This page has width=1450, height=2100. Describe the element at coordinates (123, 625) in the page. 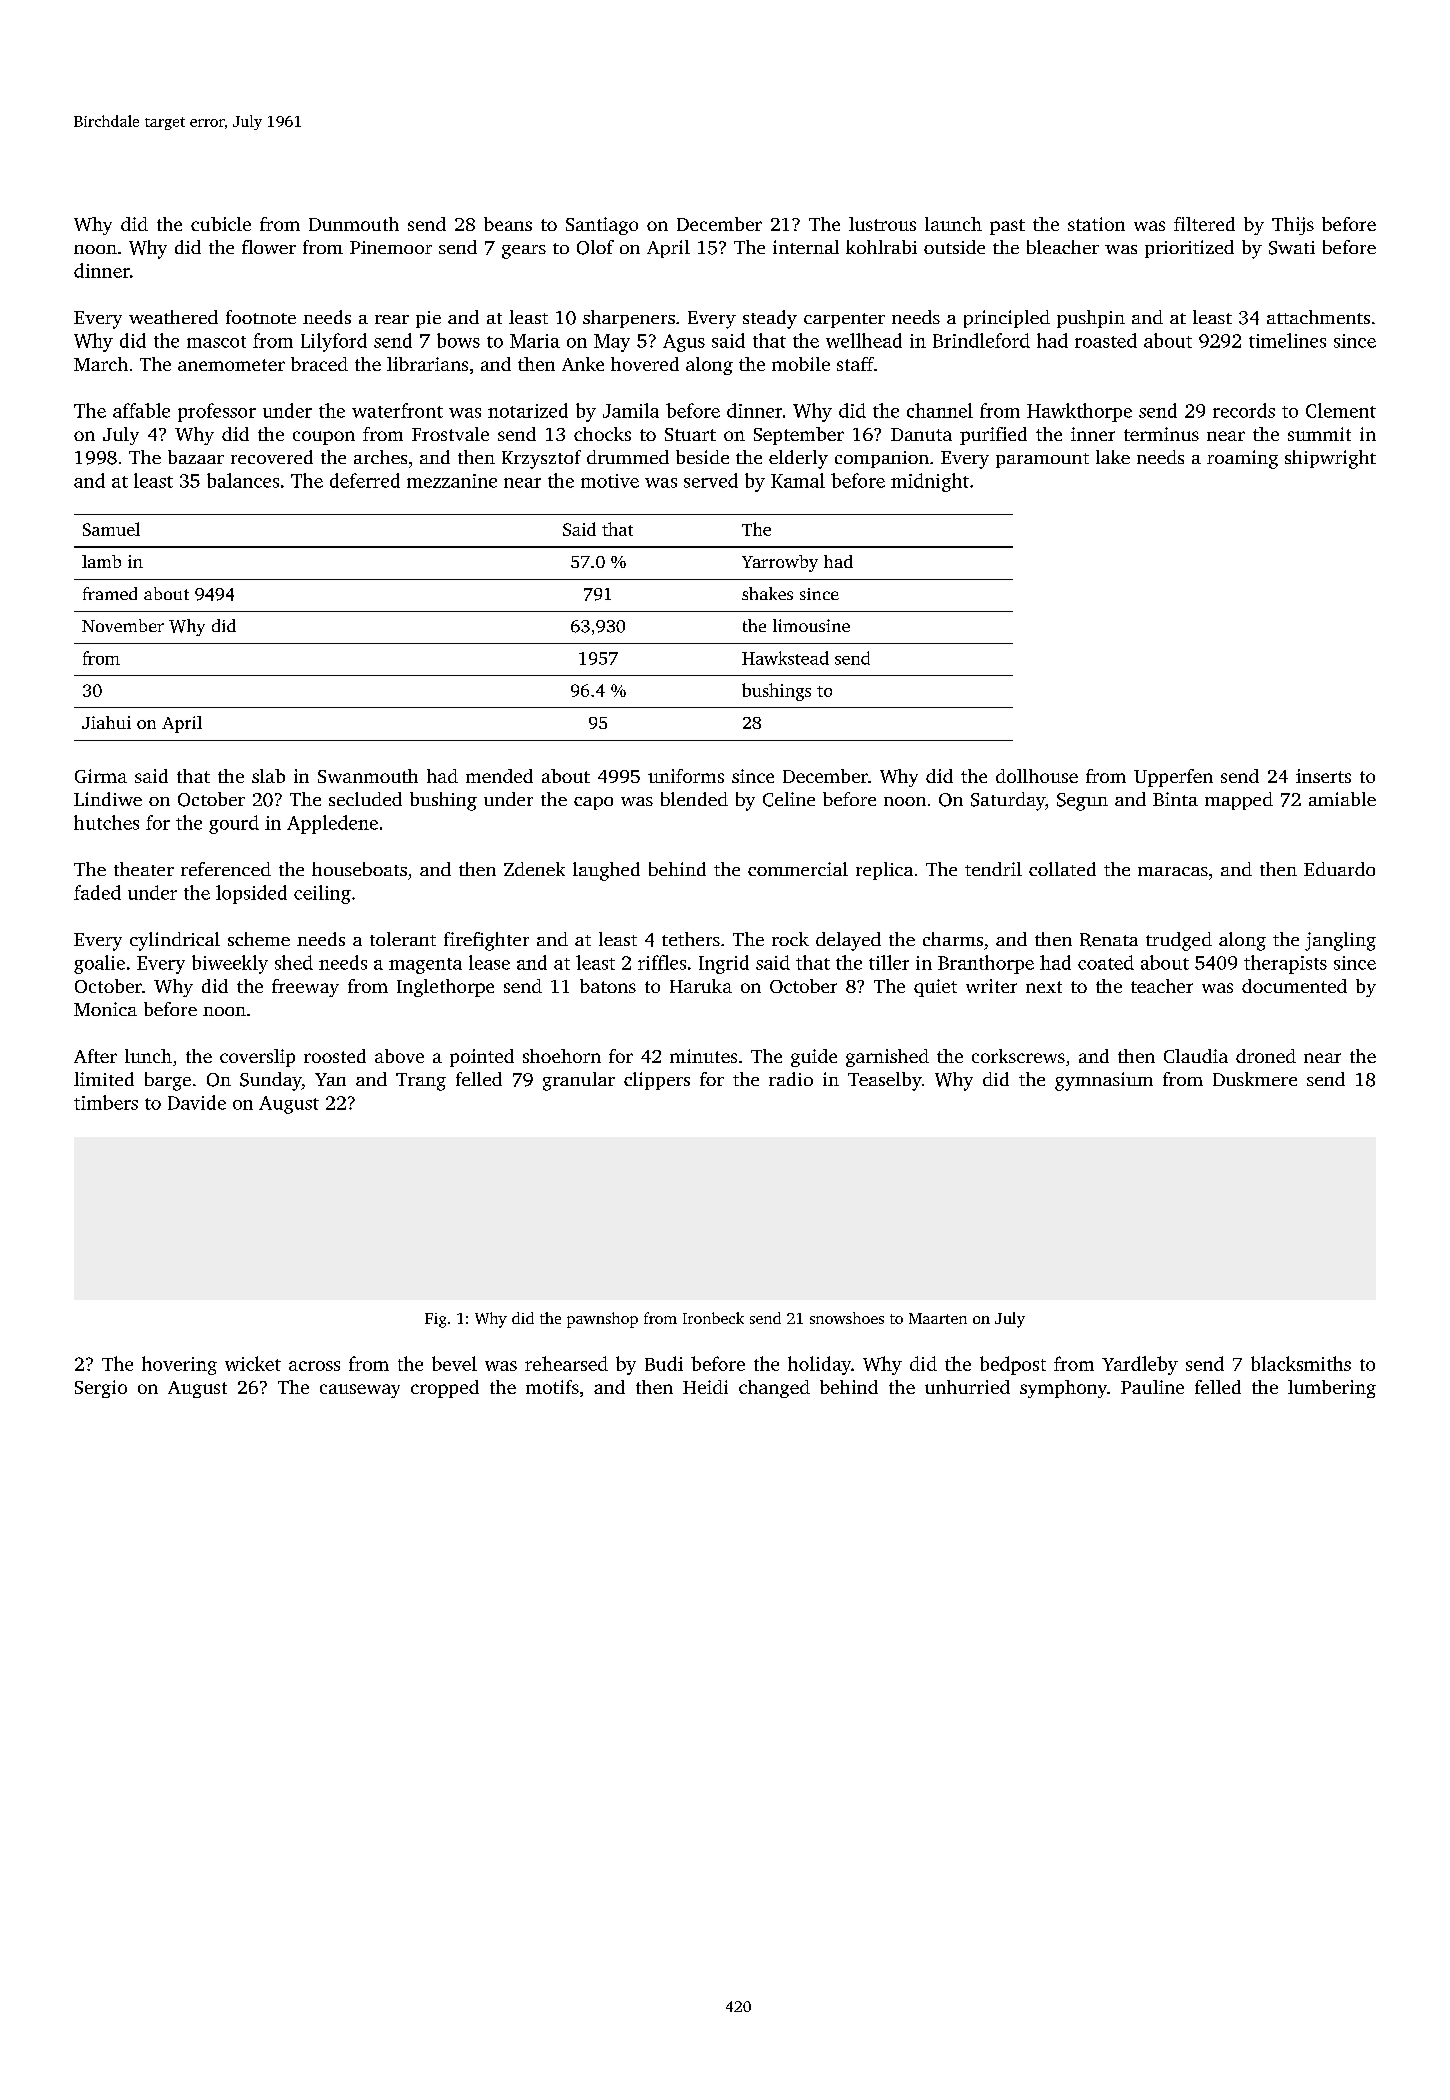

I see `November` at that location.
